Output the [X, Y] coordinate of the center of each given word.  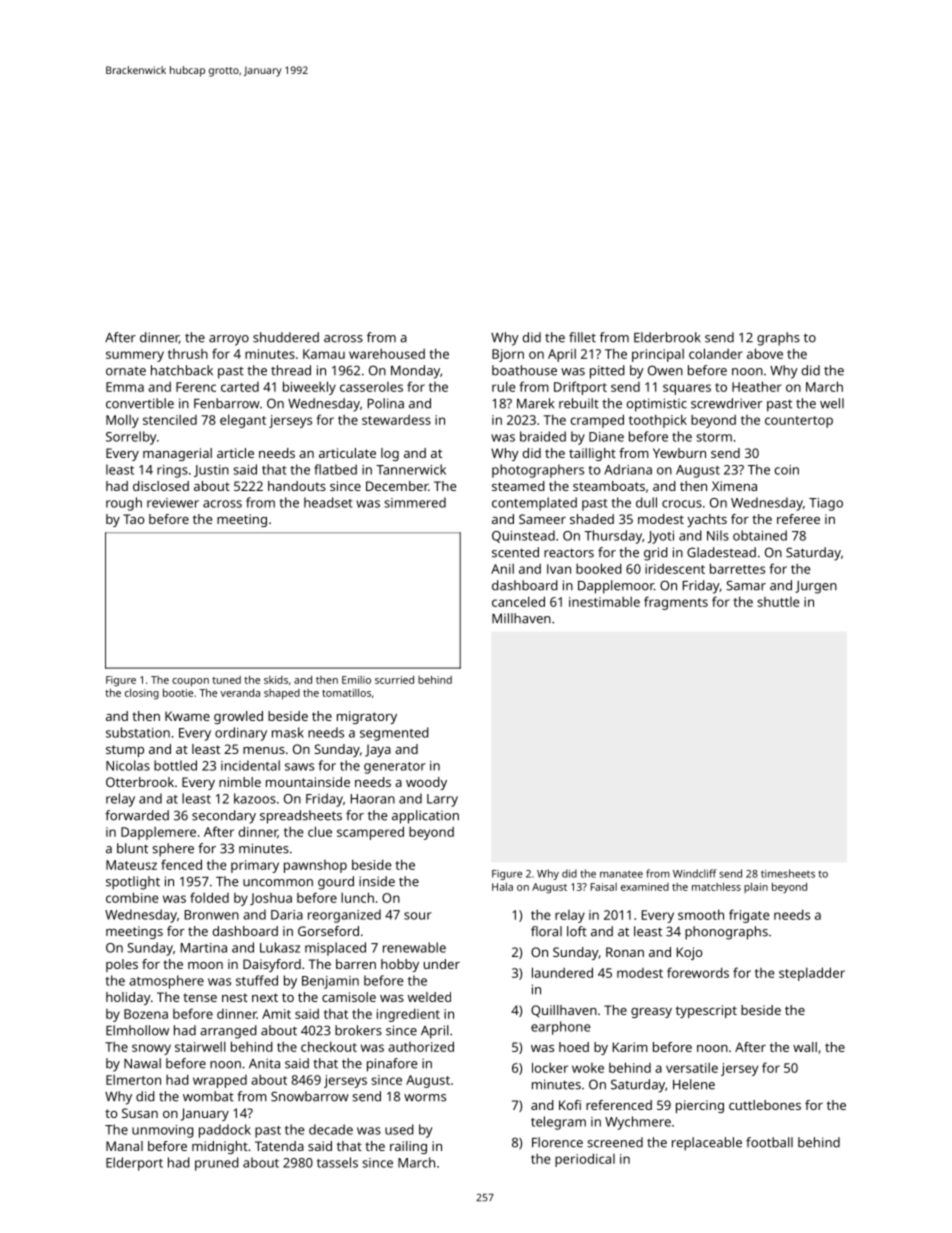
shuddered [286, 337]
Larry [442, 800]
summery [135, 356]
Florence [557, 1142]
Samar [746, 585]
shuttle [778, 602]
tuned [226, 680]
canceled [518, 601]
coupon [190, 682]
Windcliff [695, 873]
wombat [208, 1096]
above [765, 353]
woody [426, 783]
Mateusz [131, 865]
